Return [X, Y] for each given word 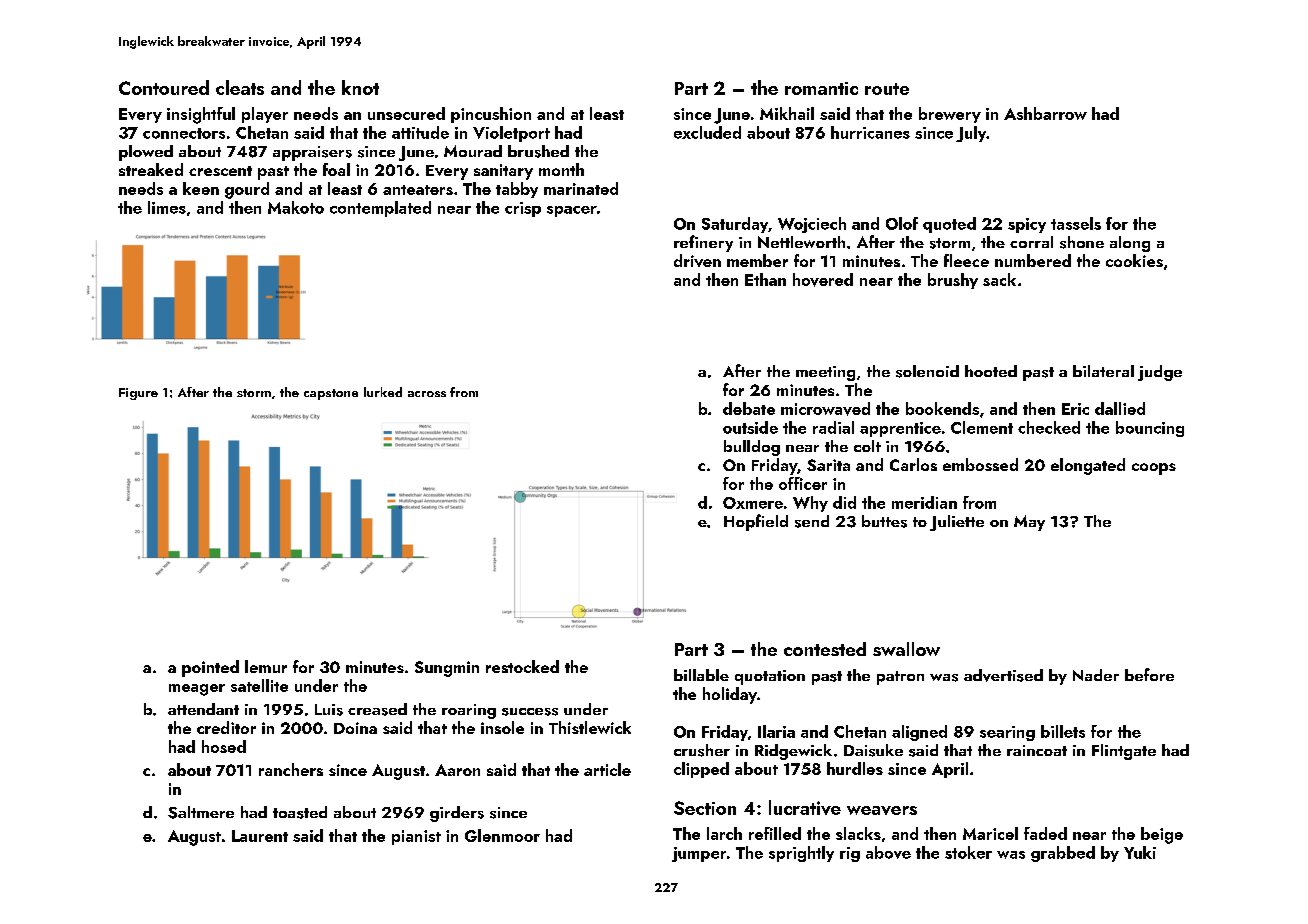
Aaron [457, 770]
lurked [383, 392]
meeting [825, 373]
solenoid [927, 371]
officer [803, 483]
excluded [707, 132]
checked [1049, 427]
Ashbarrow [1045, 113]
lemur [266, 666]
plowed [146, 153]
